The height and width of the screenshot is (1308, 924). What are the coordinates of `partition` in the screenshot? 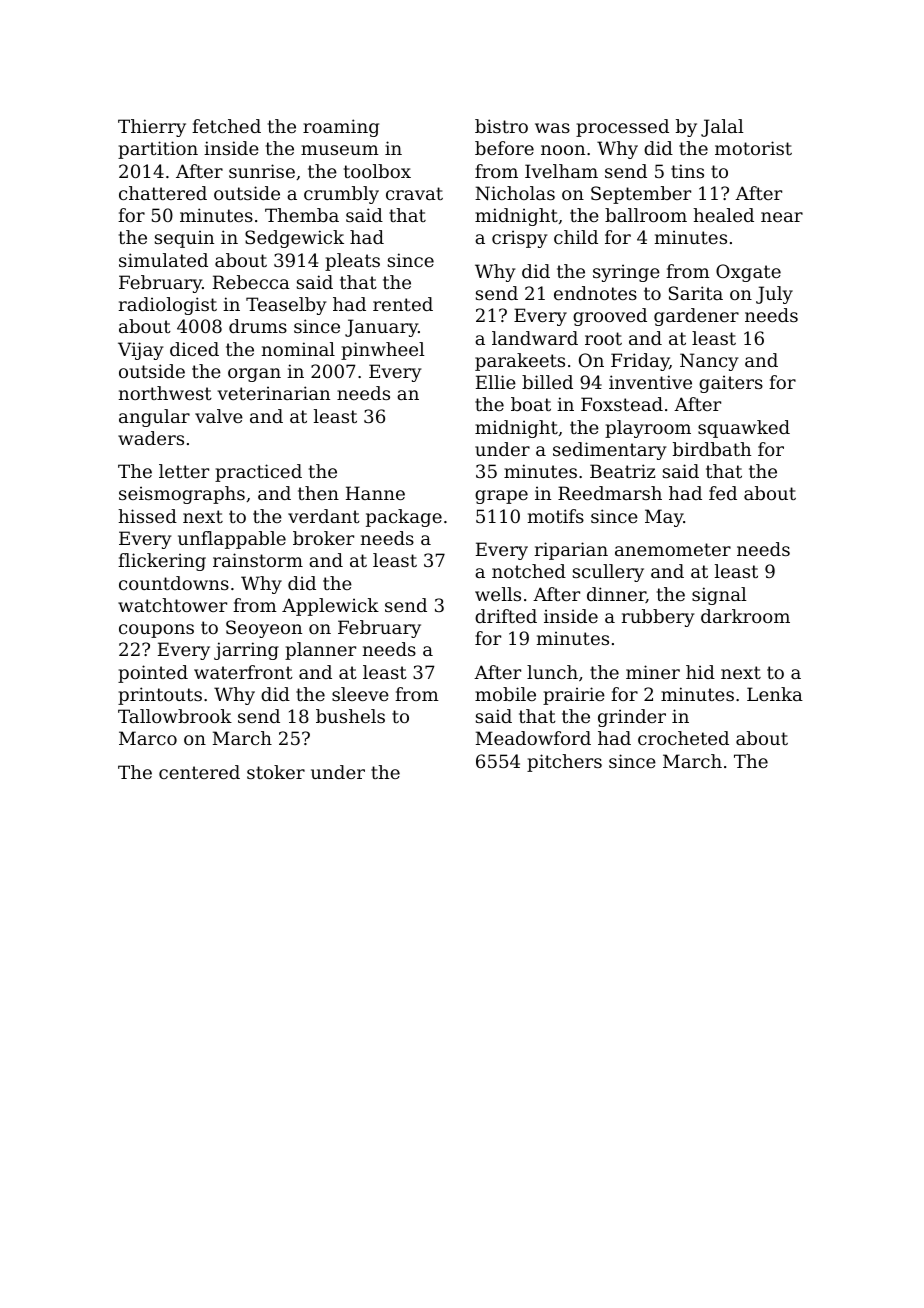 It's located at (158, 150).
